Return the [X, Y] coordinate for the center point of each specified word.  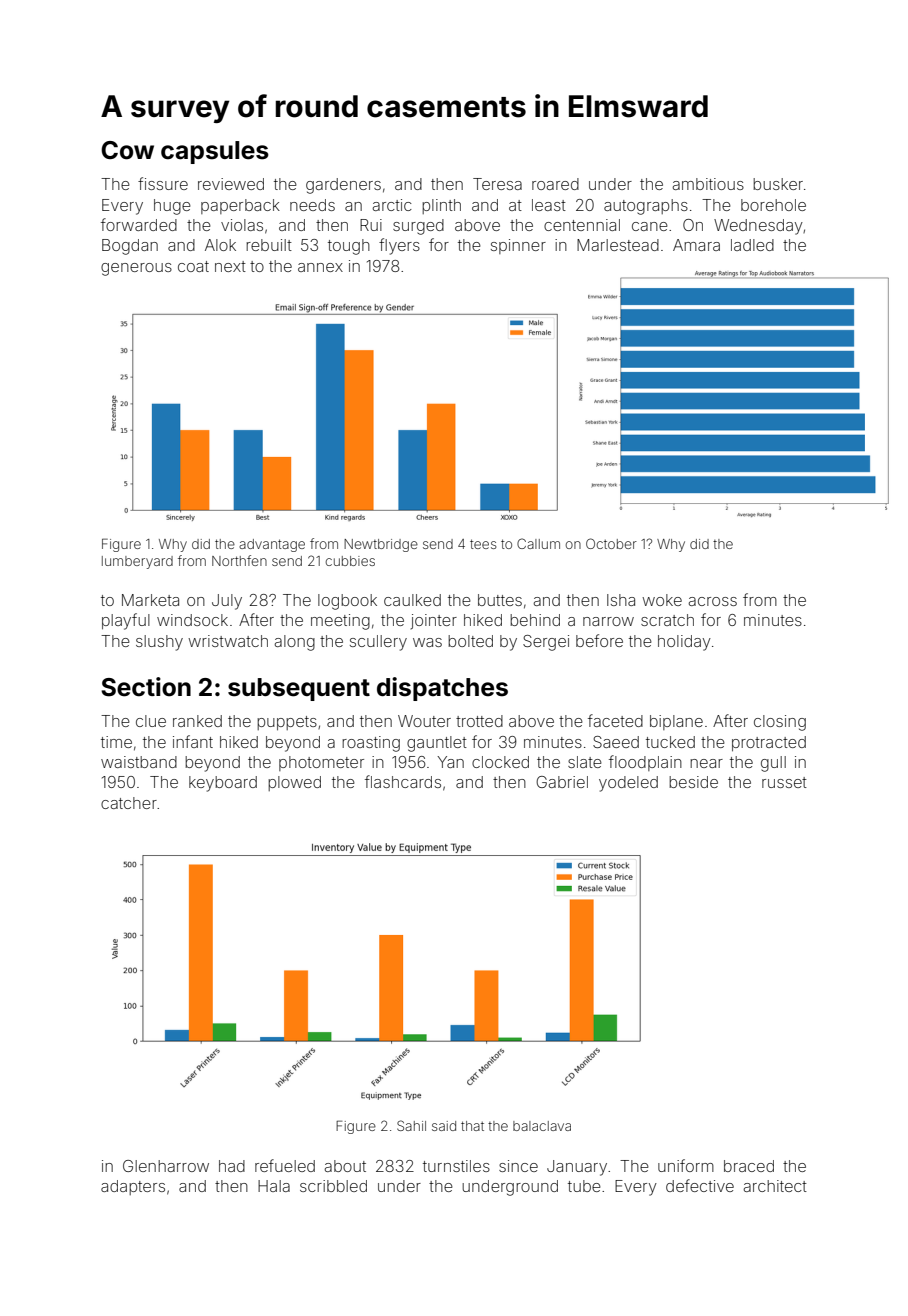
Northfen [239, 560]
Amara [696, 245]
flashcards [403, 781]
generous [136, 269]
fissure [163, 183]
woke [662, 600]
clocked [500, 762]
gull [773, 764]
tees [483, 544]
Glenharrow [166, 1166]
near [706, 763]
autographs [646, 207]
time [116, 742]
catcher [129, 803]
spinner [518, 246]
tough [349, 247]
